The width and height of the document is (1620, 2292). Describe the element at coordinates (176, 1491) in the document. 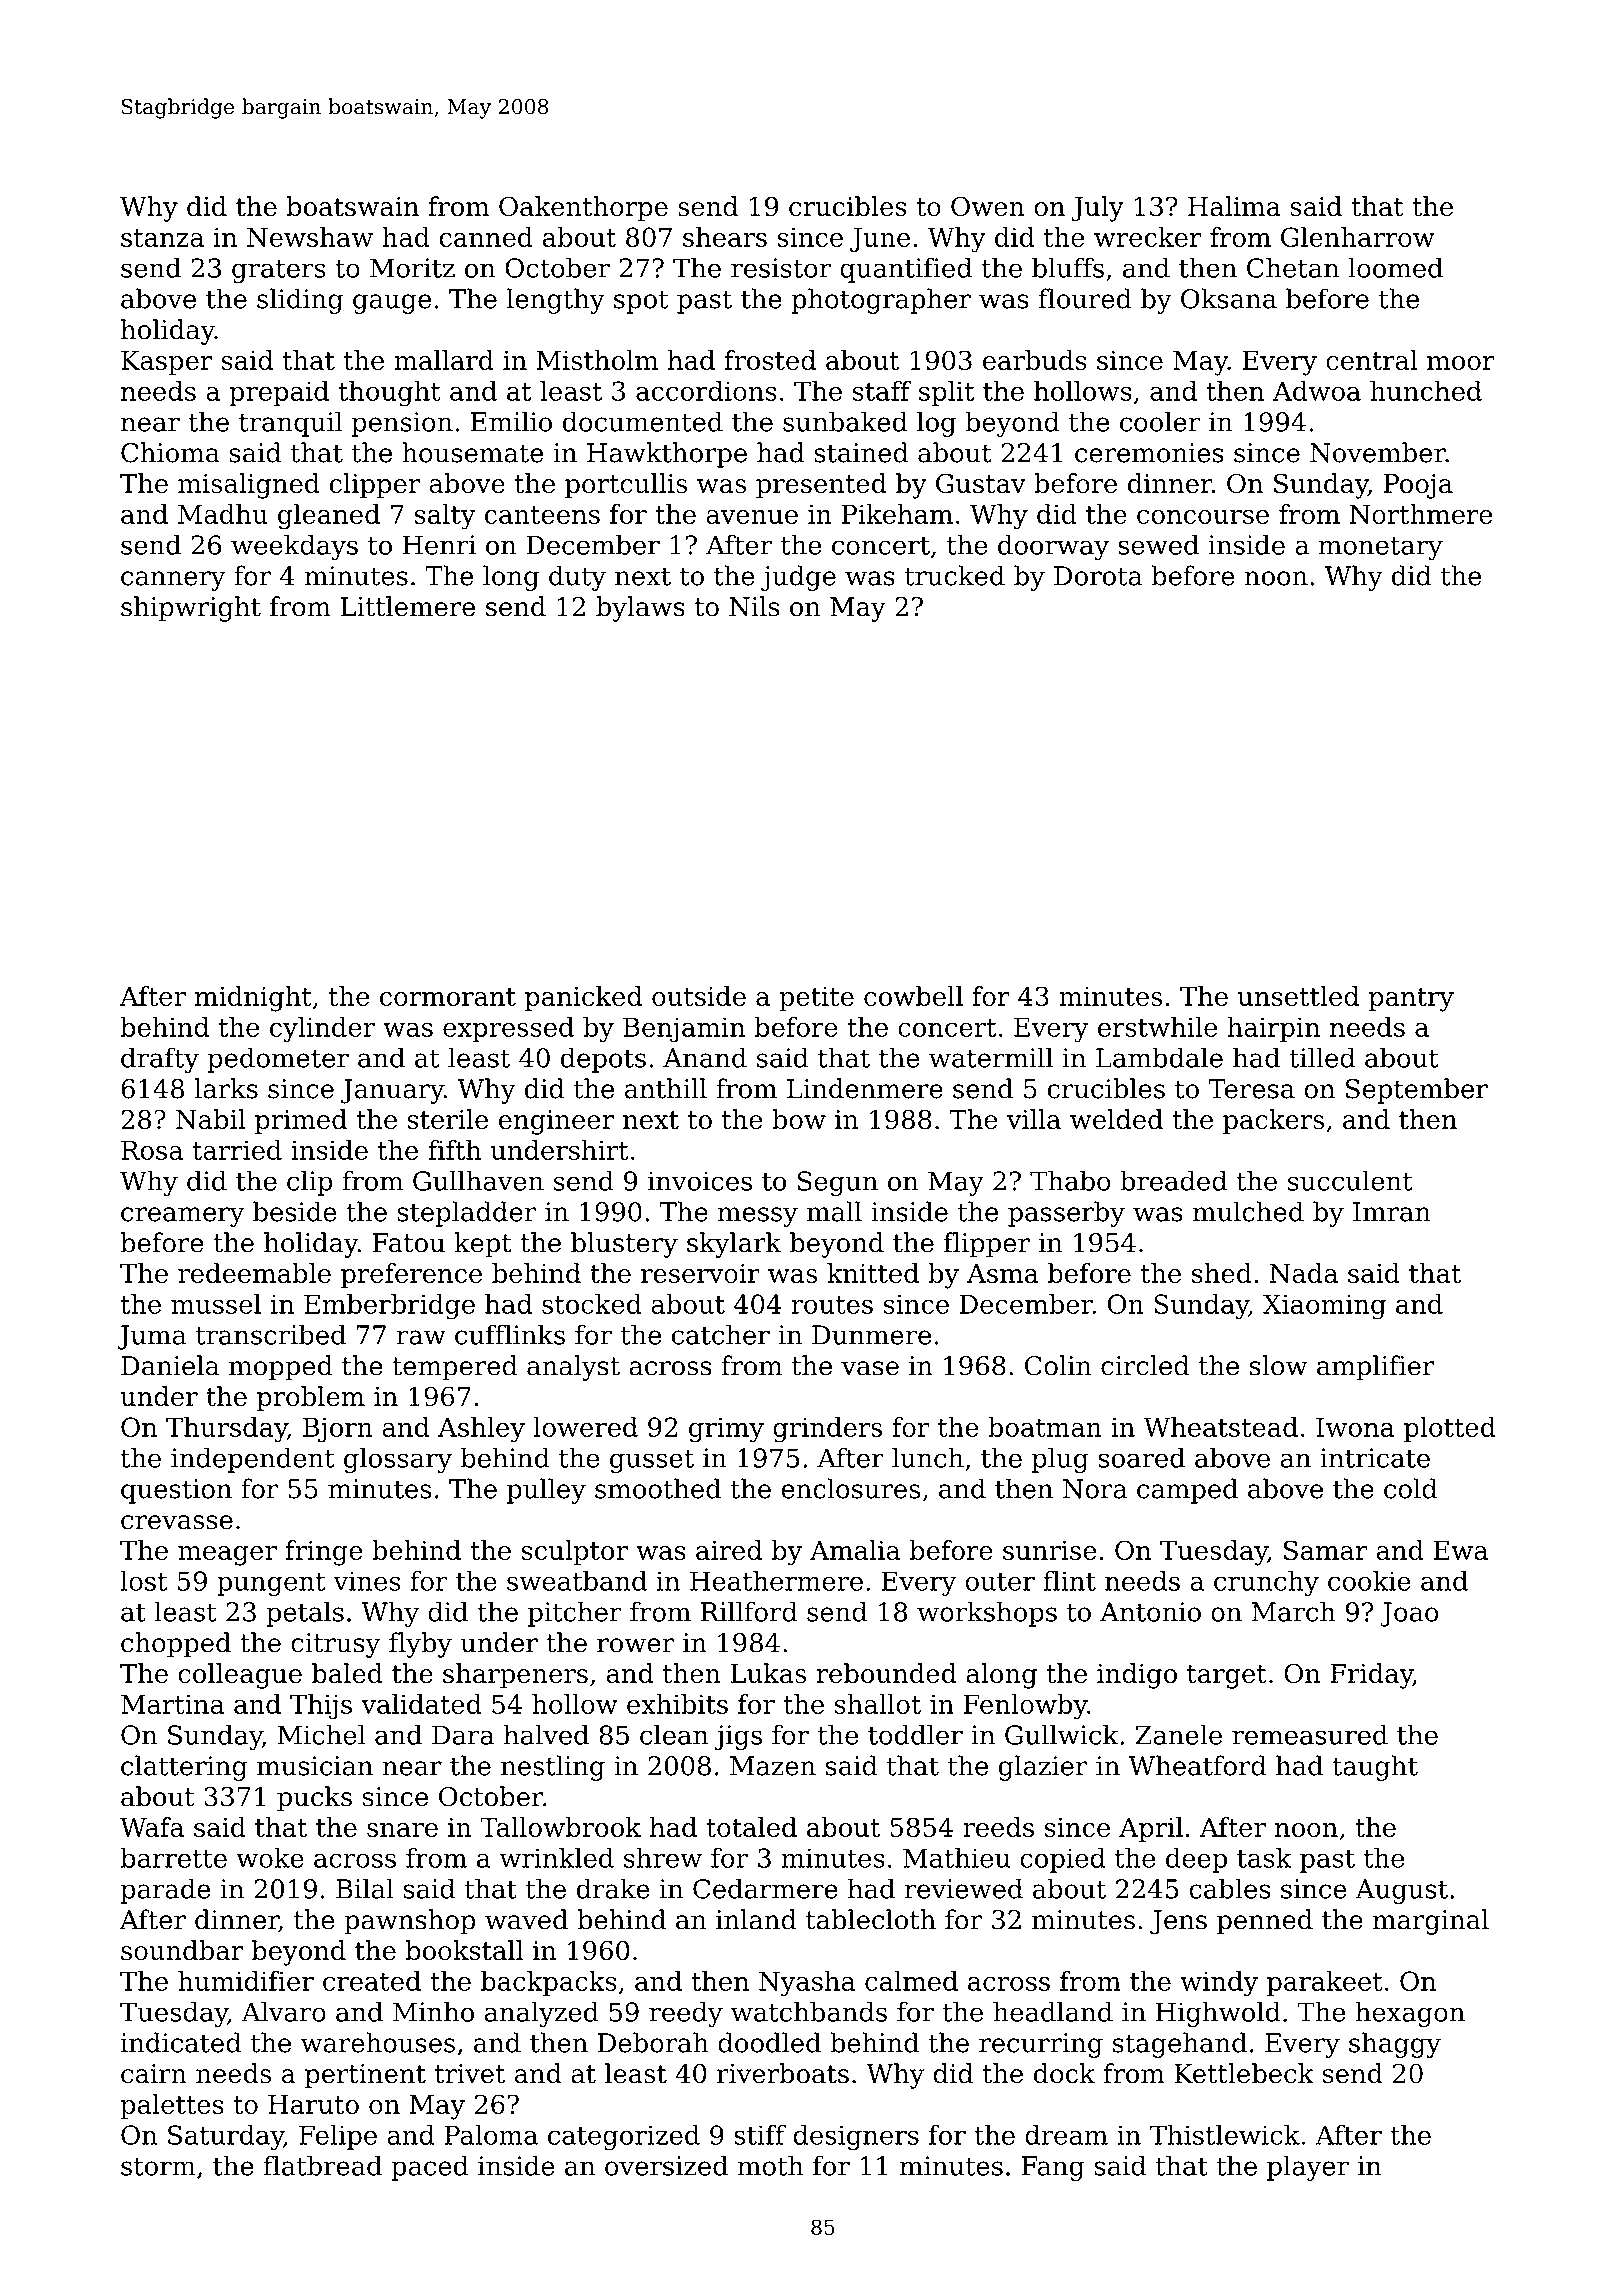

I see `question` at that location.
